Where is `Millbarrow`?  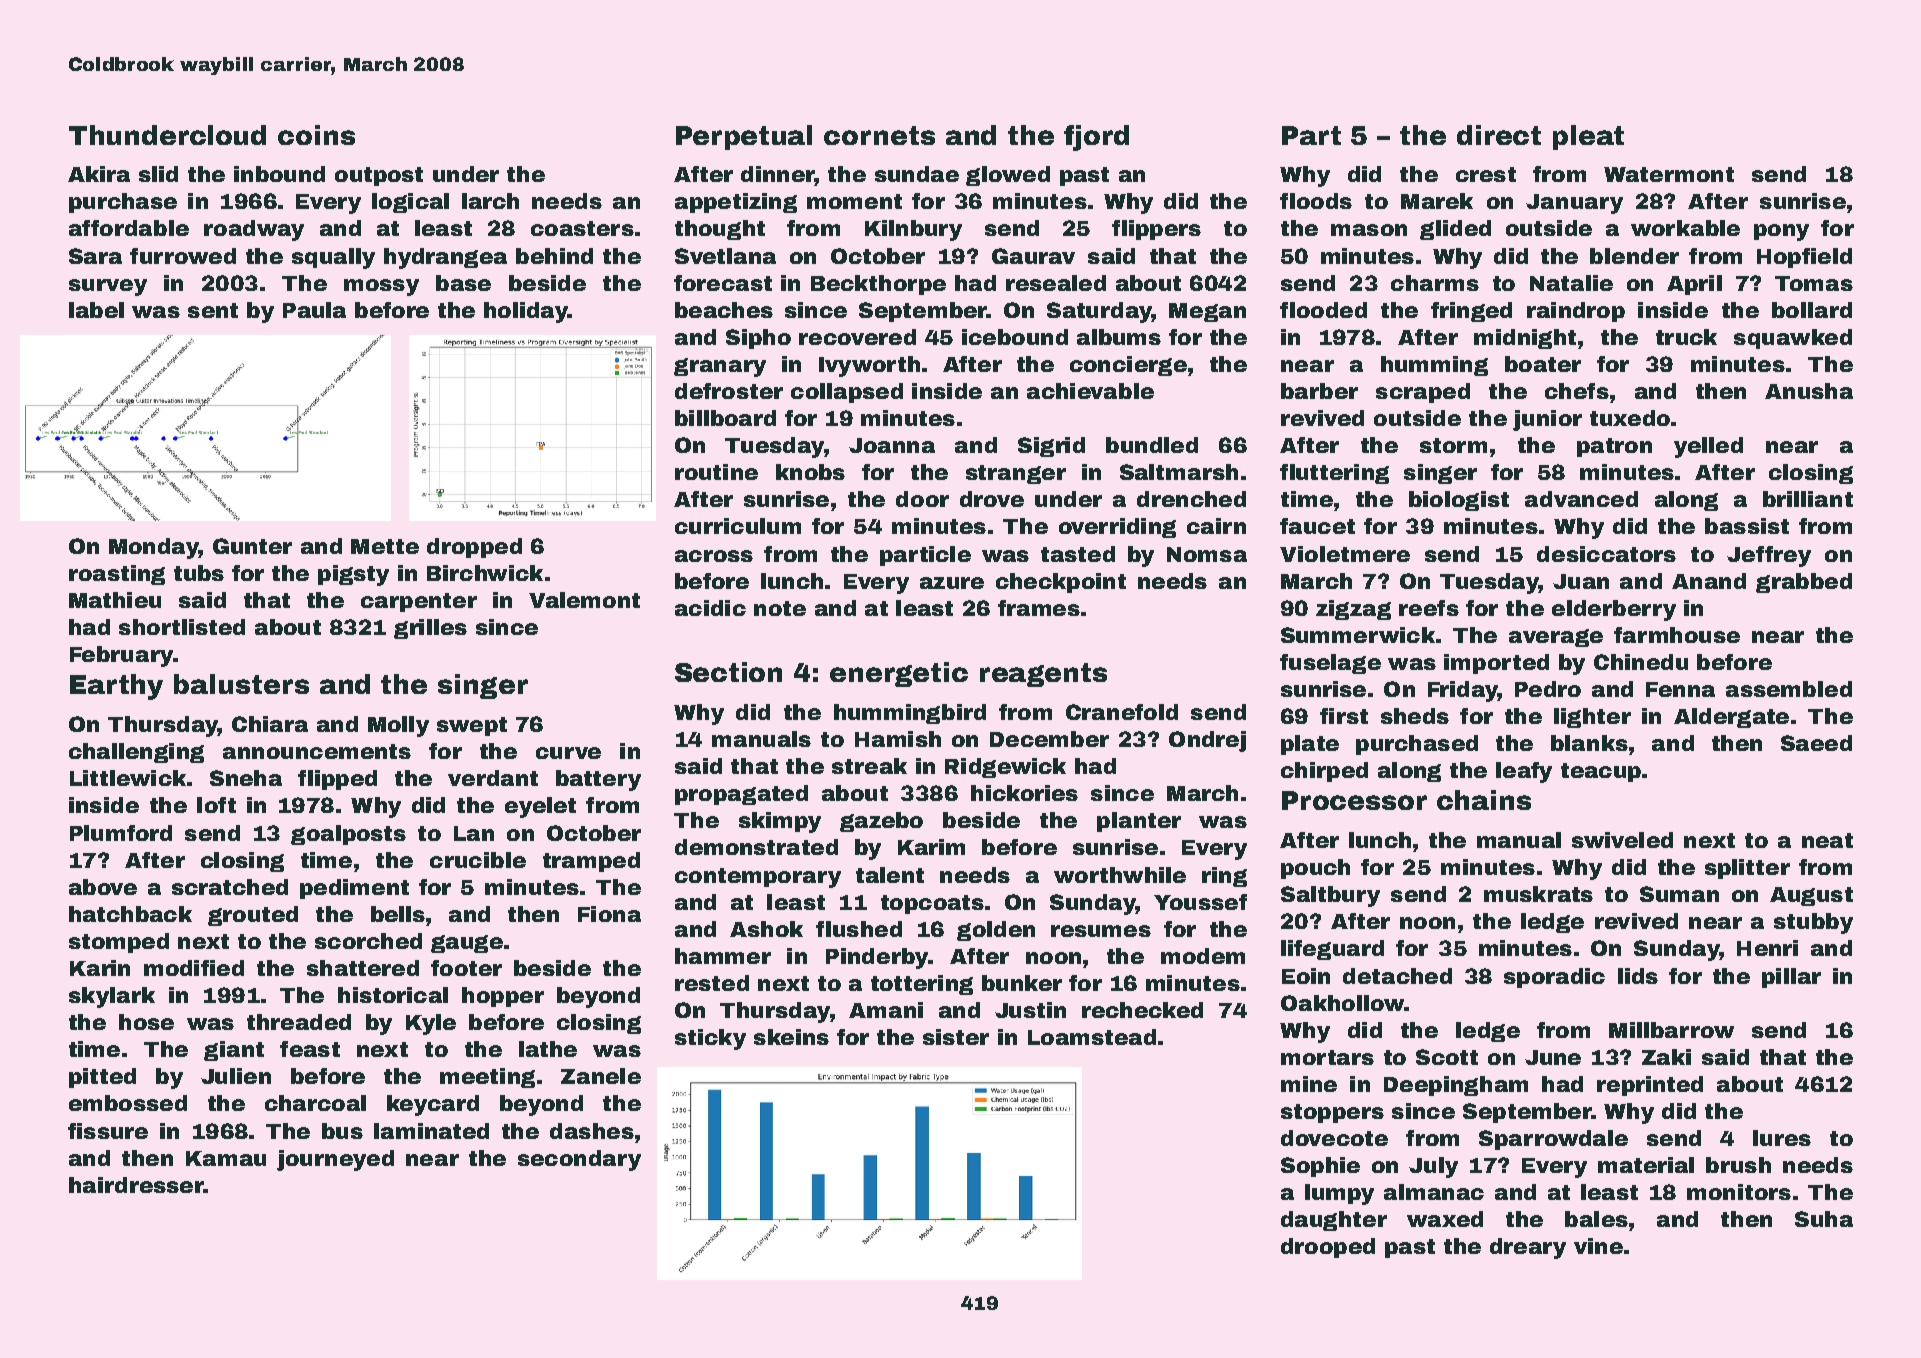
Millbarrow is located at coordinates (1671, 1030).
